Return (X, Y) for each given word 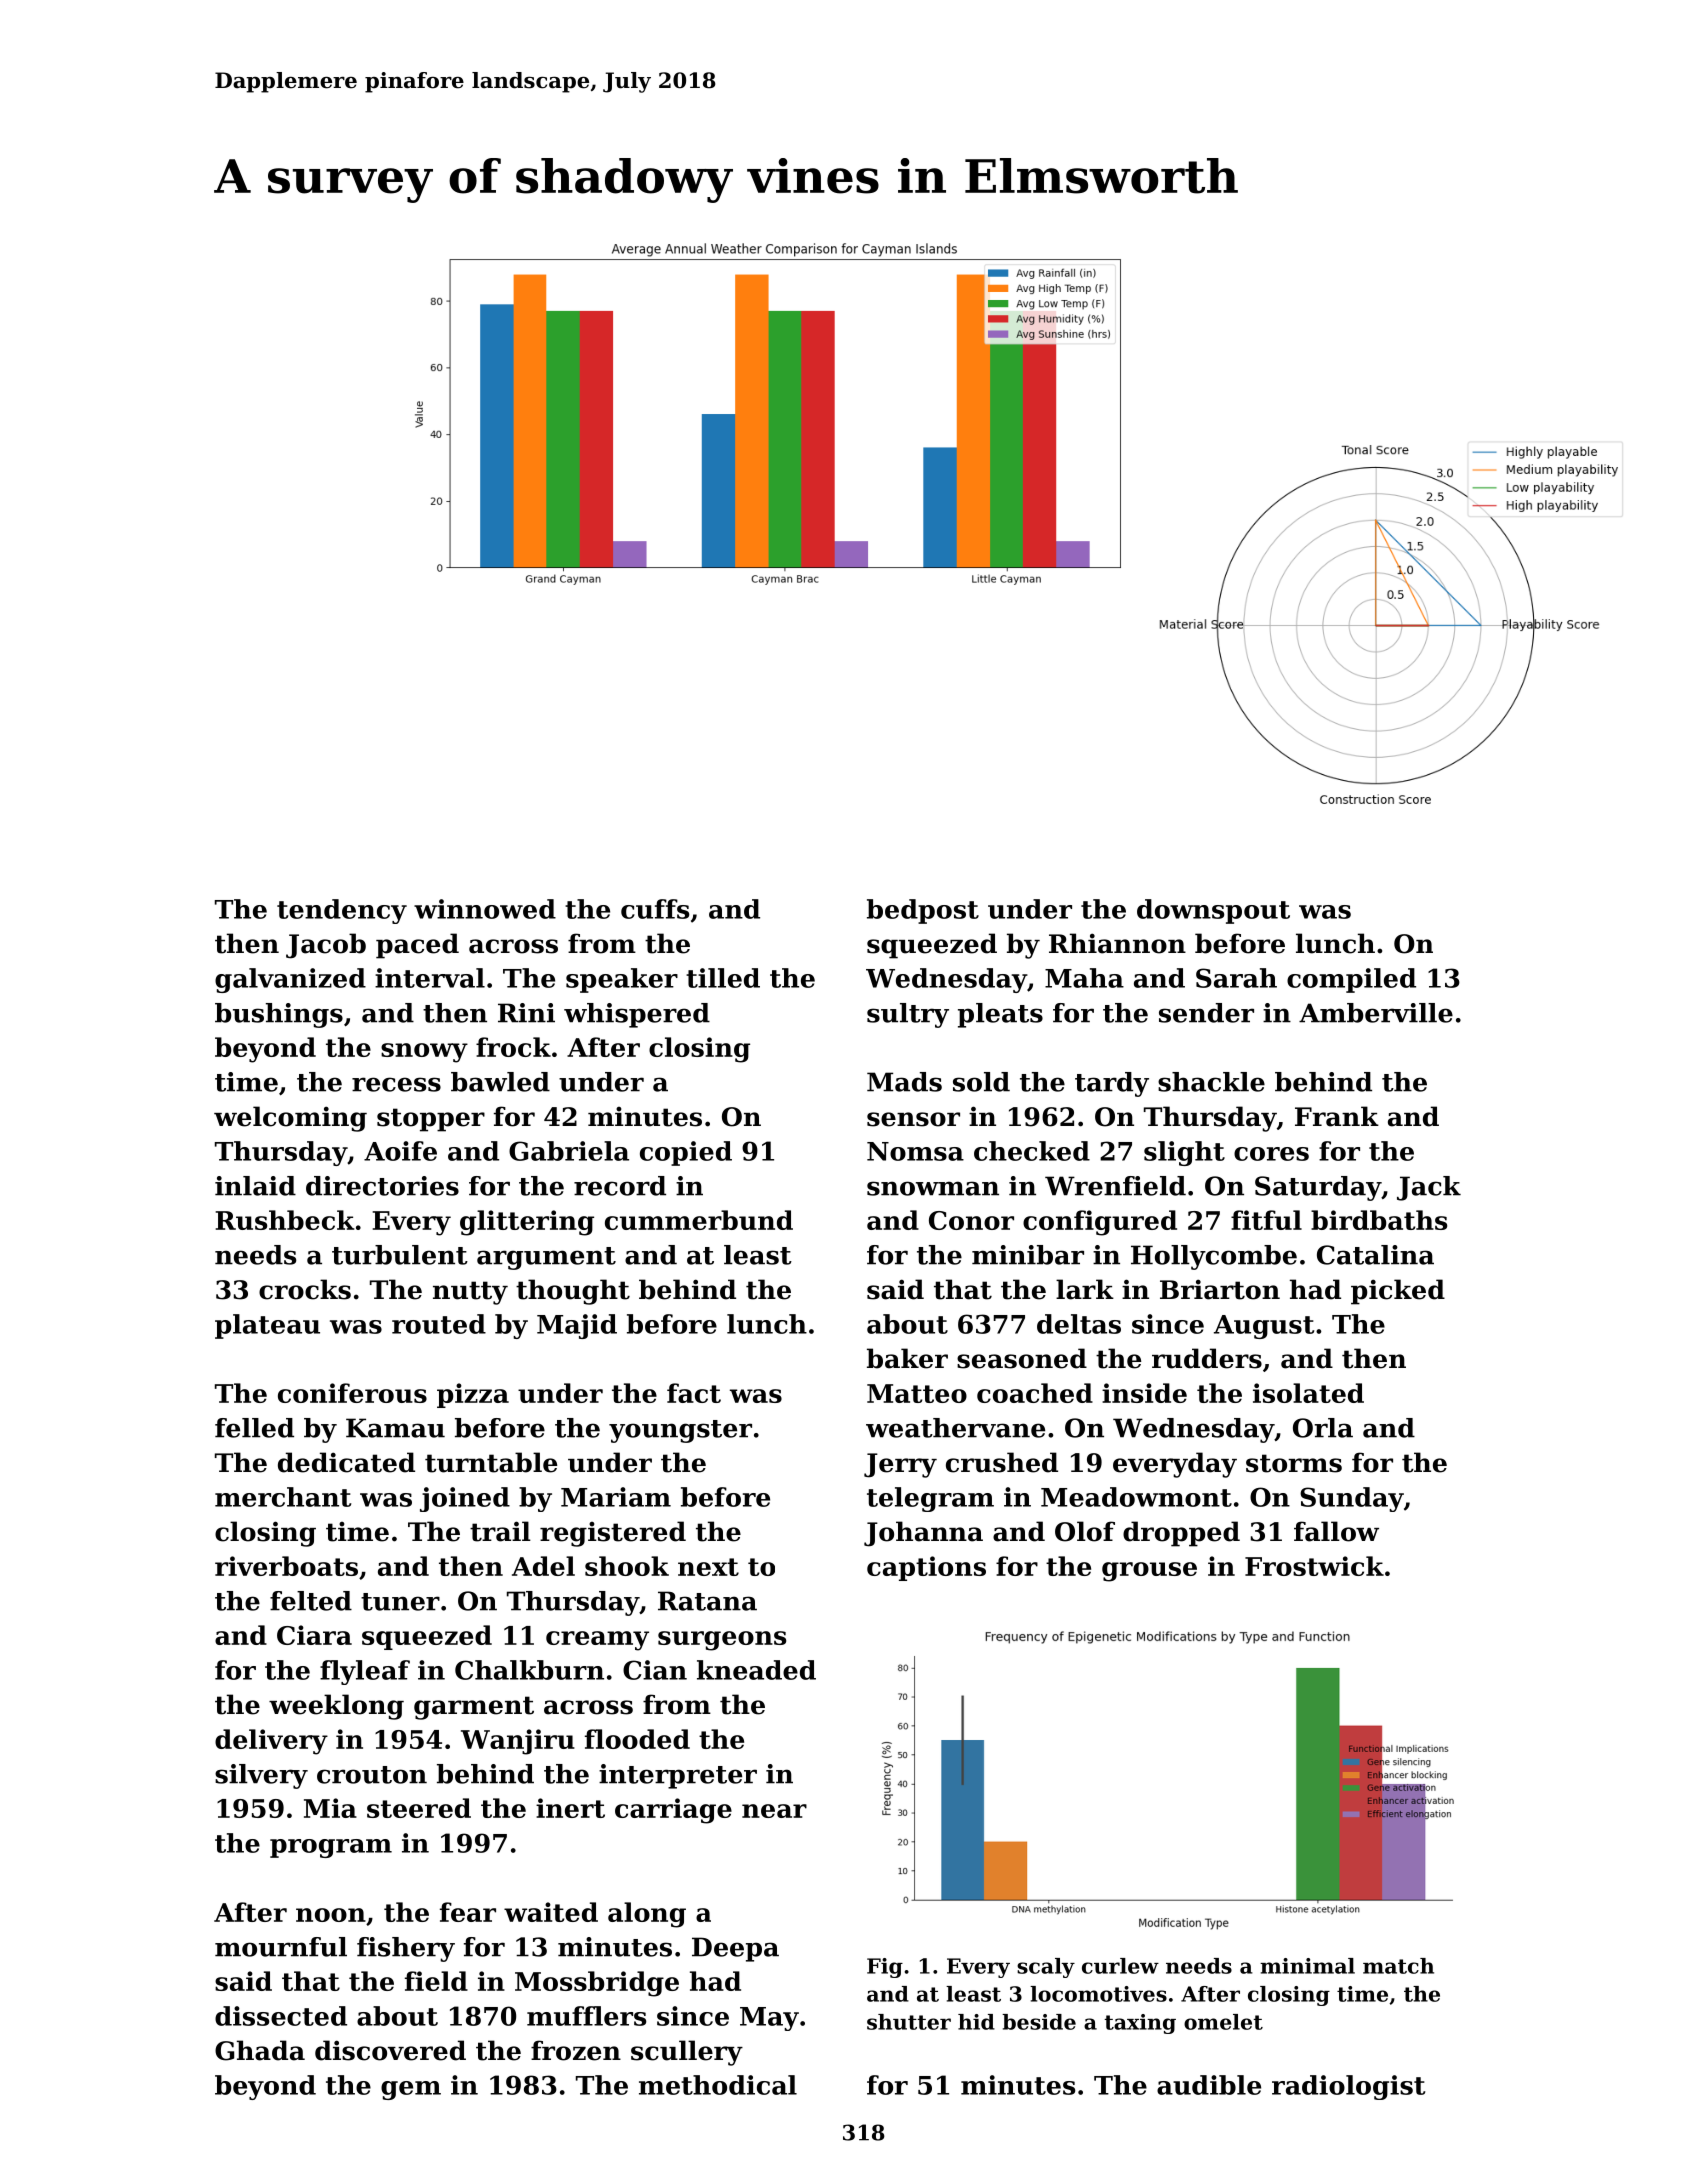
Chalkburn (529, 1670)
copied (686, 1153)
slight (1184, 1153)
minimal (1307, 1966)
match (1398, 1966)
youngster (680, 1431)
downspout (1213, 911)
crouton (372, 1775)
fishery (406, 1949)
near (774, 1811)
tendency (342, 911)
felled (254, 1428)
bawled (500, 1082)
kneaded (756, 1670)
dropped (1181, 1534)
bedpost (923, 911)
